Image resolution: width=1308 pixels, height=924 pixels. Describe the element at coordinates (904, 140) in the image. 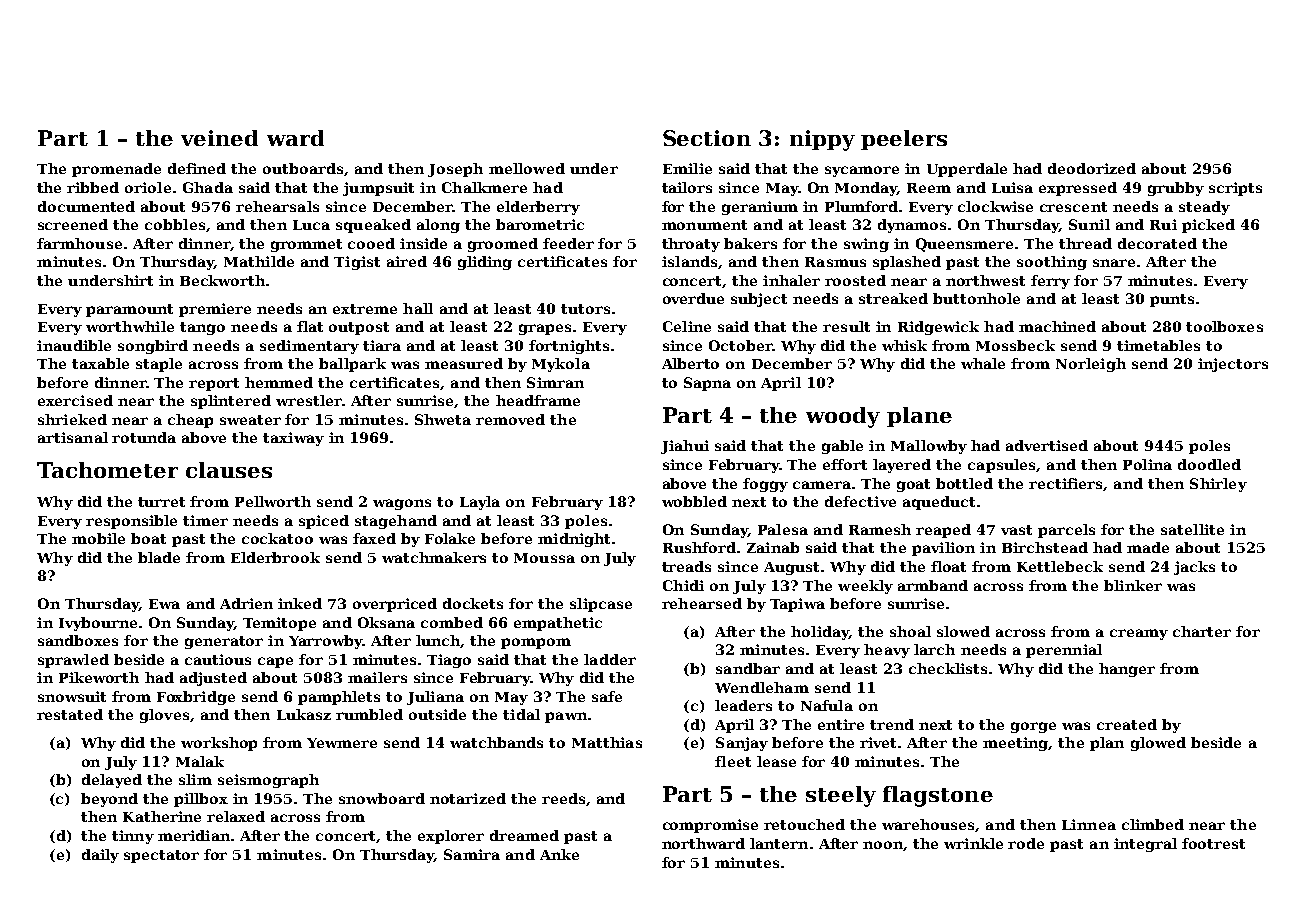

I see `peelers` at that location.
